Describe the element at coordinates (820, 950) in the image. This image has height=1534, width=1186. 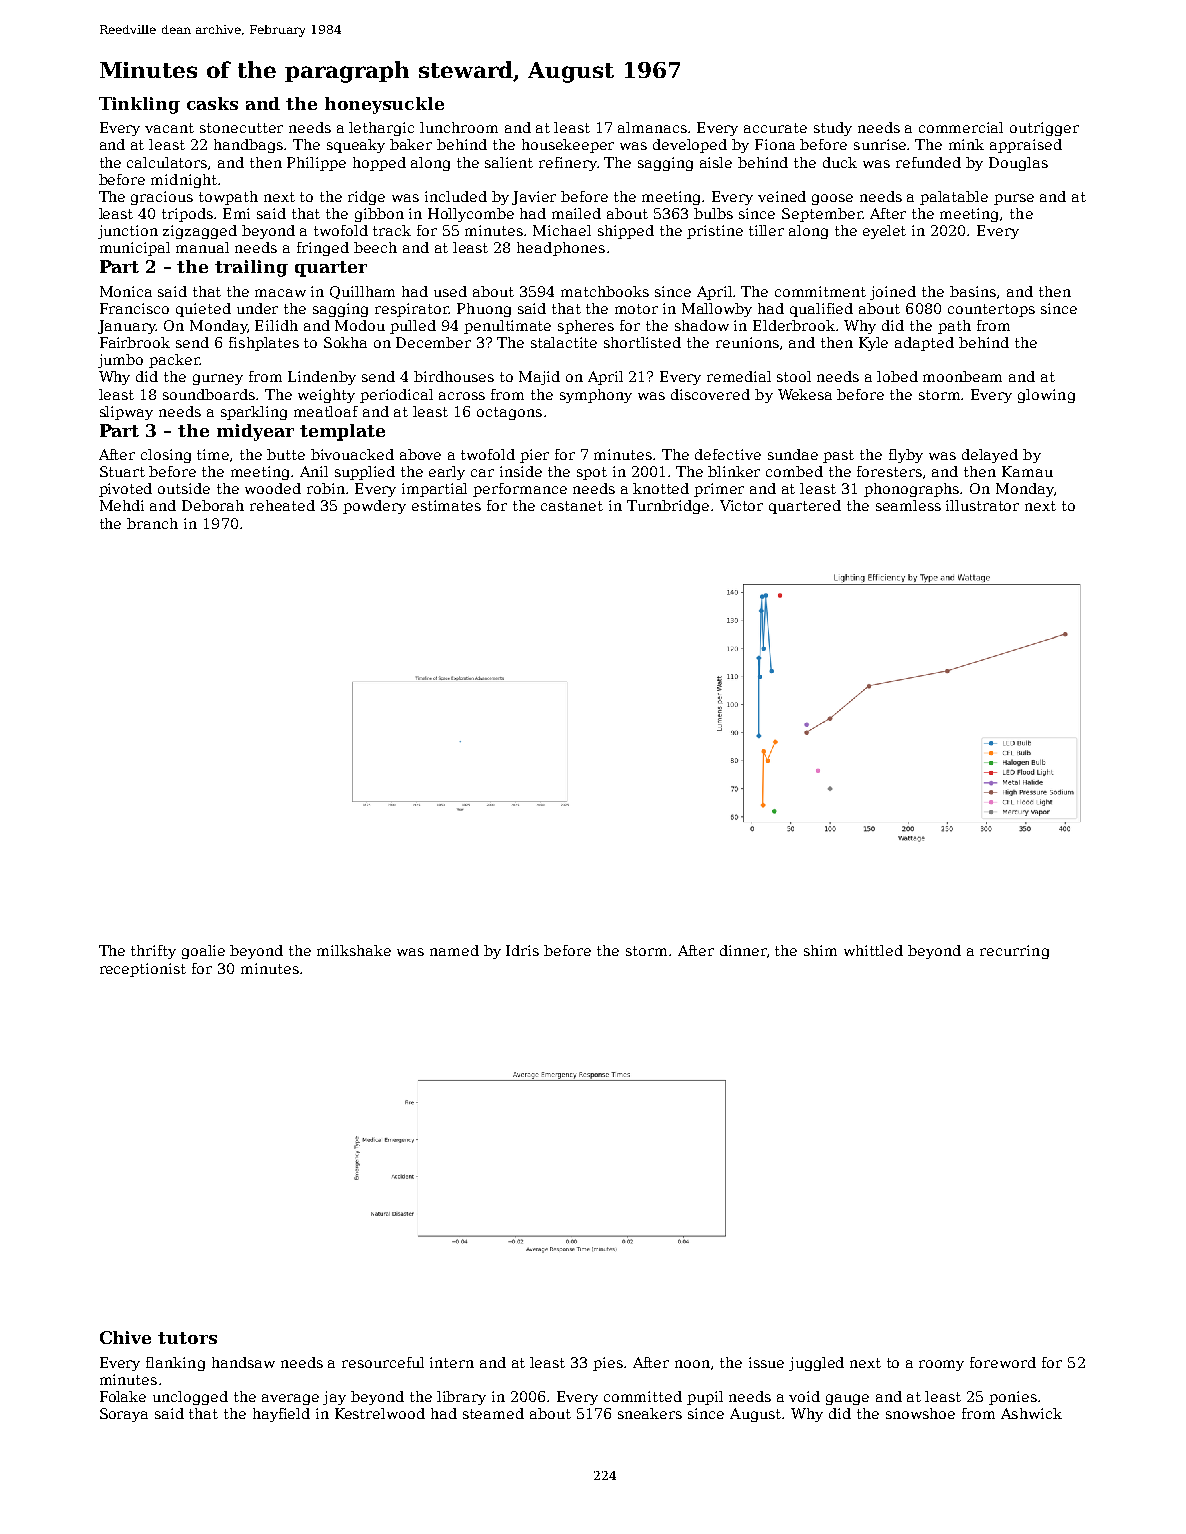
I see `shim` at that location.
